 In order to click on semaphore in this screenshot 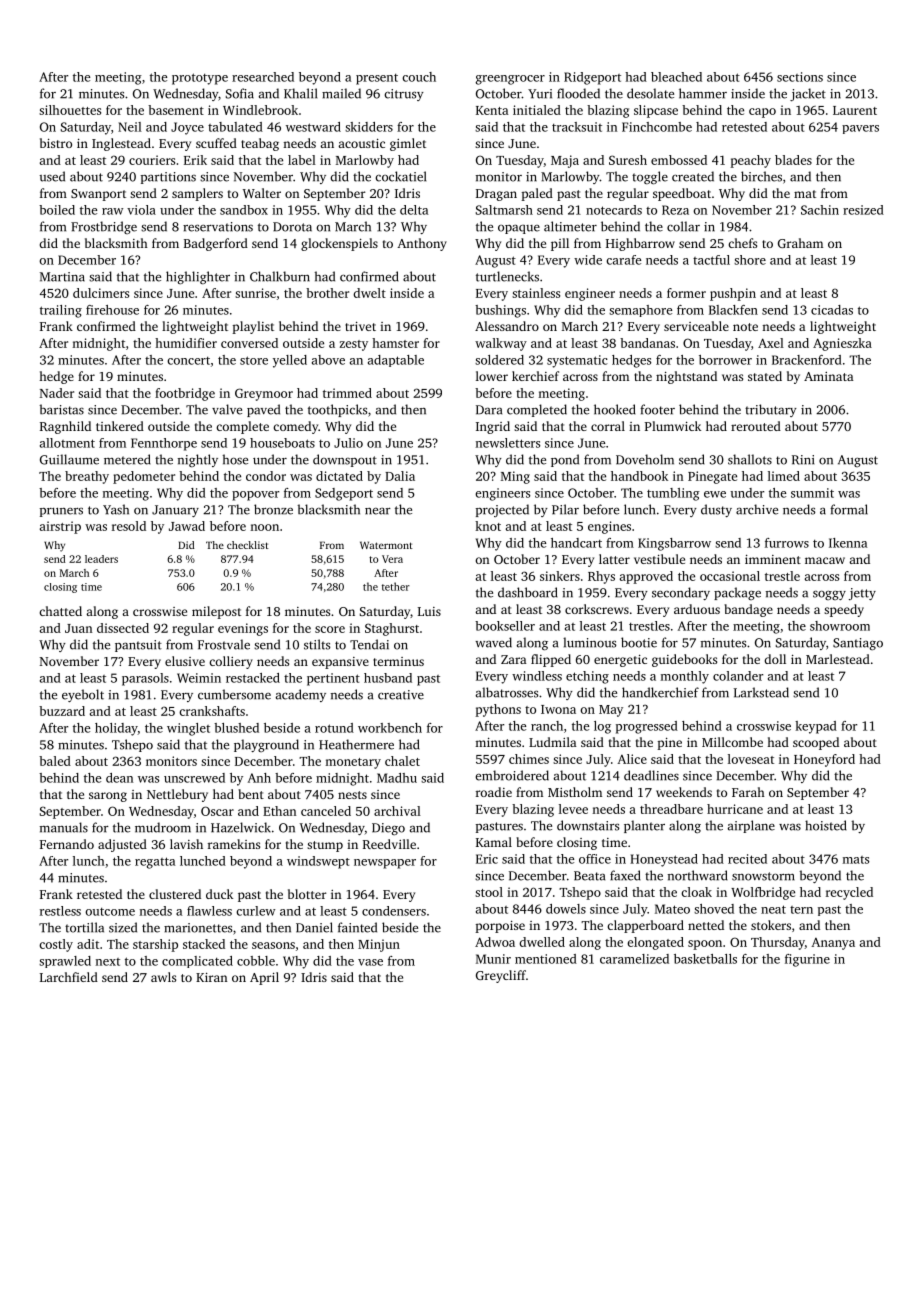, I will do `click(640, 311)`.
